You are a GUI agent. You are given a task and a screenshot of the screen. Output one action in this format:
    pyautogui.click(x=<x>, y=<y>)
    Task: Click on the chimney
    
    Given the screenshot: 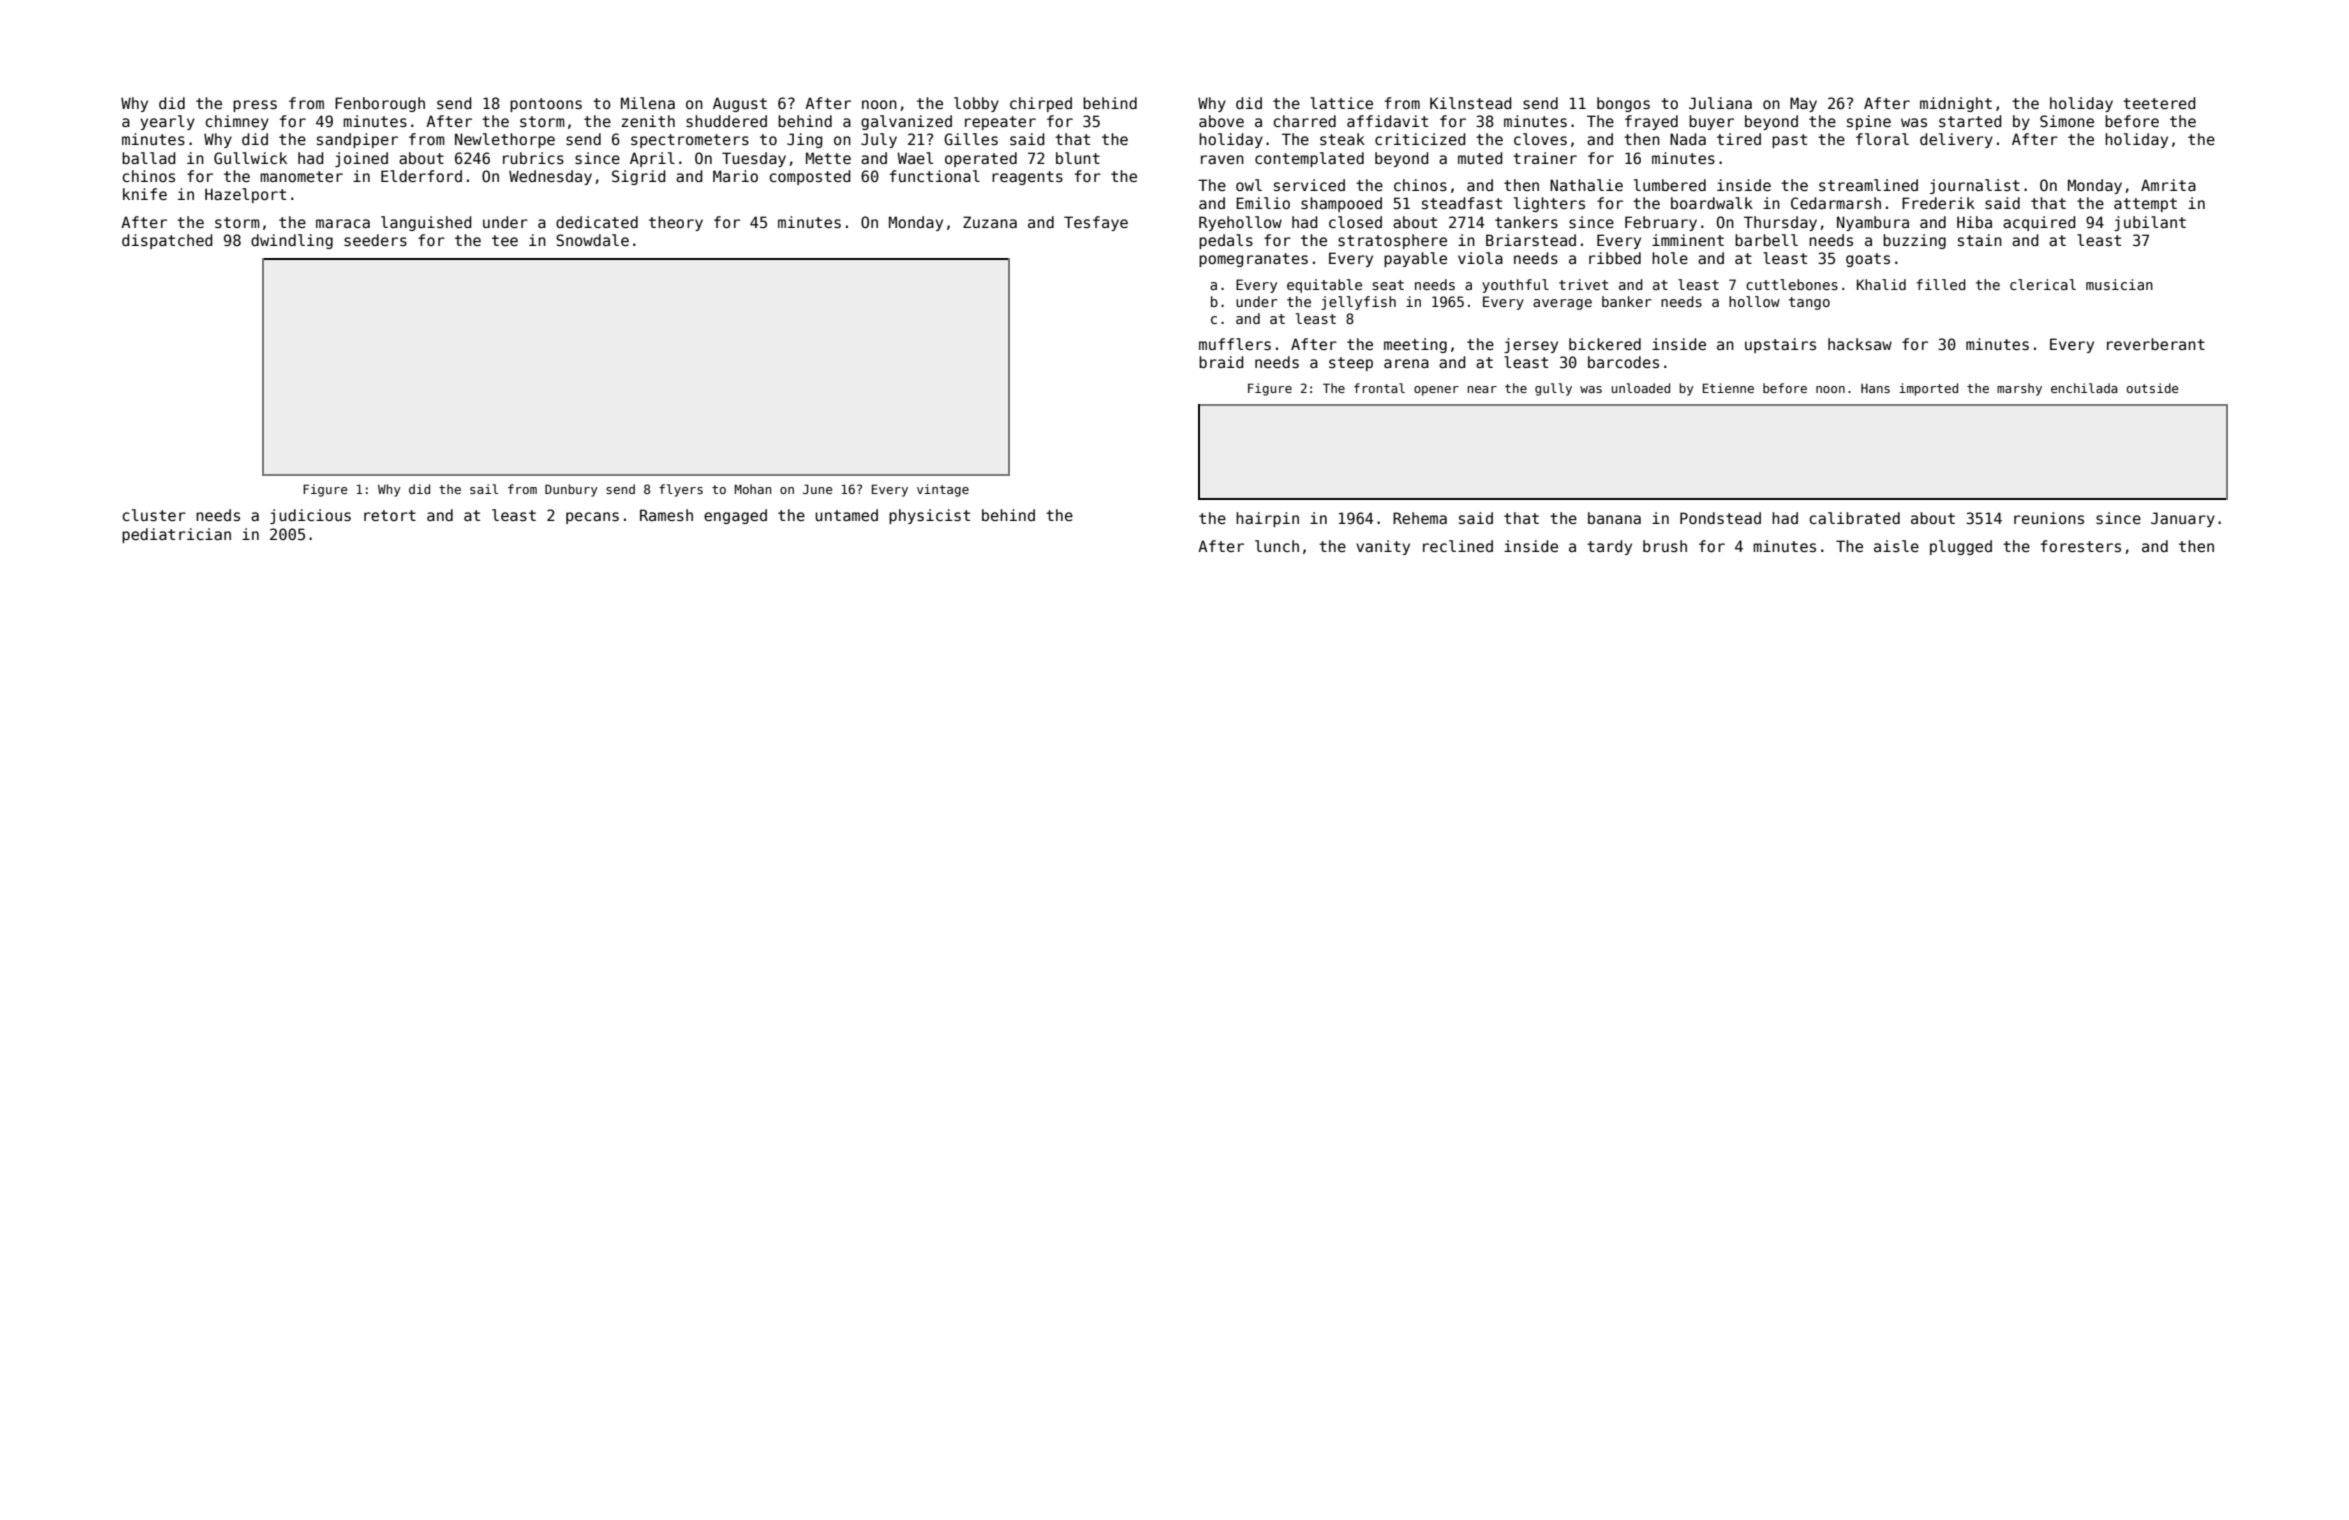 What is the action you would take?
    pyautogui.click(x=237, y=122)
